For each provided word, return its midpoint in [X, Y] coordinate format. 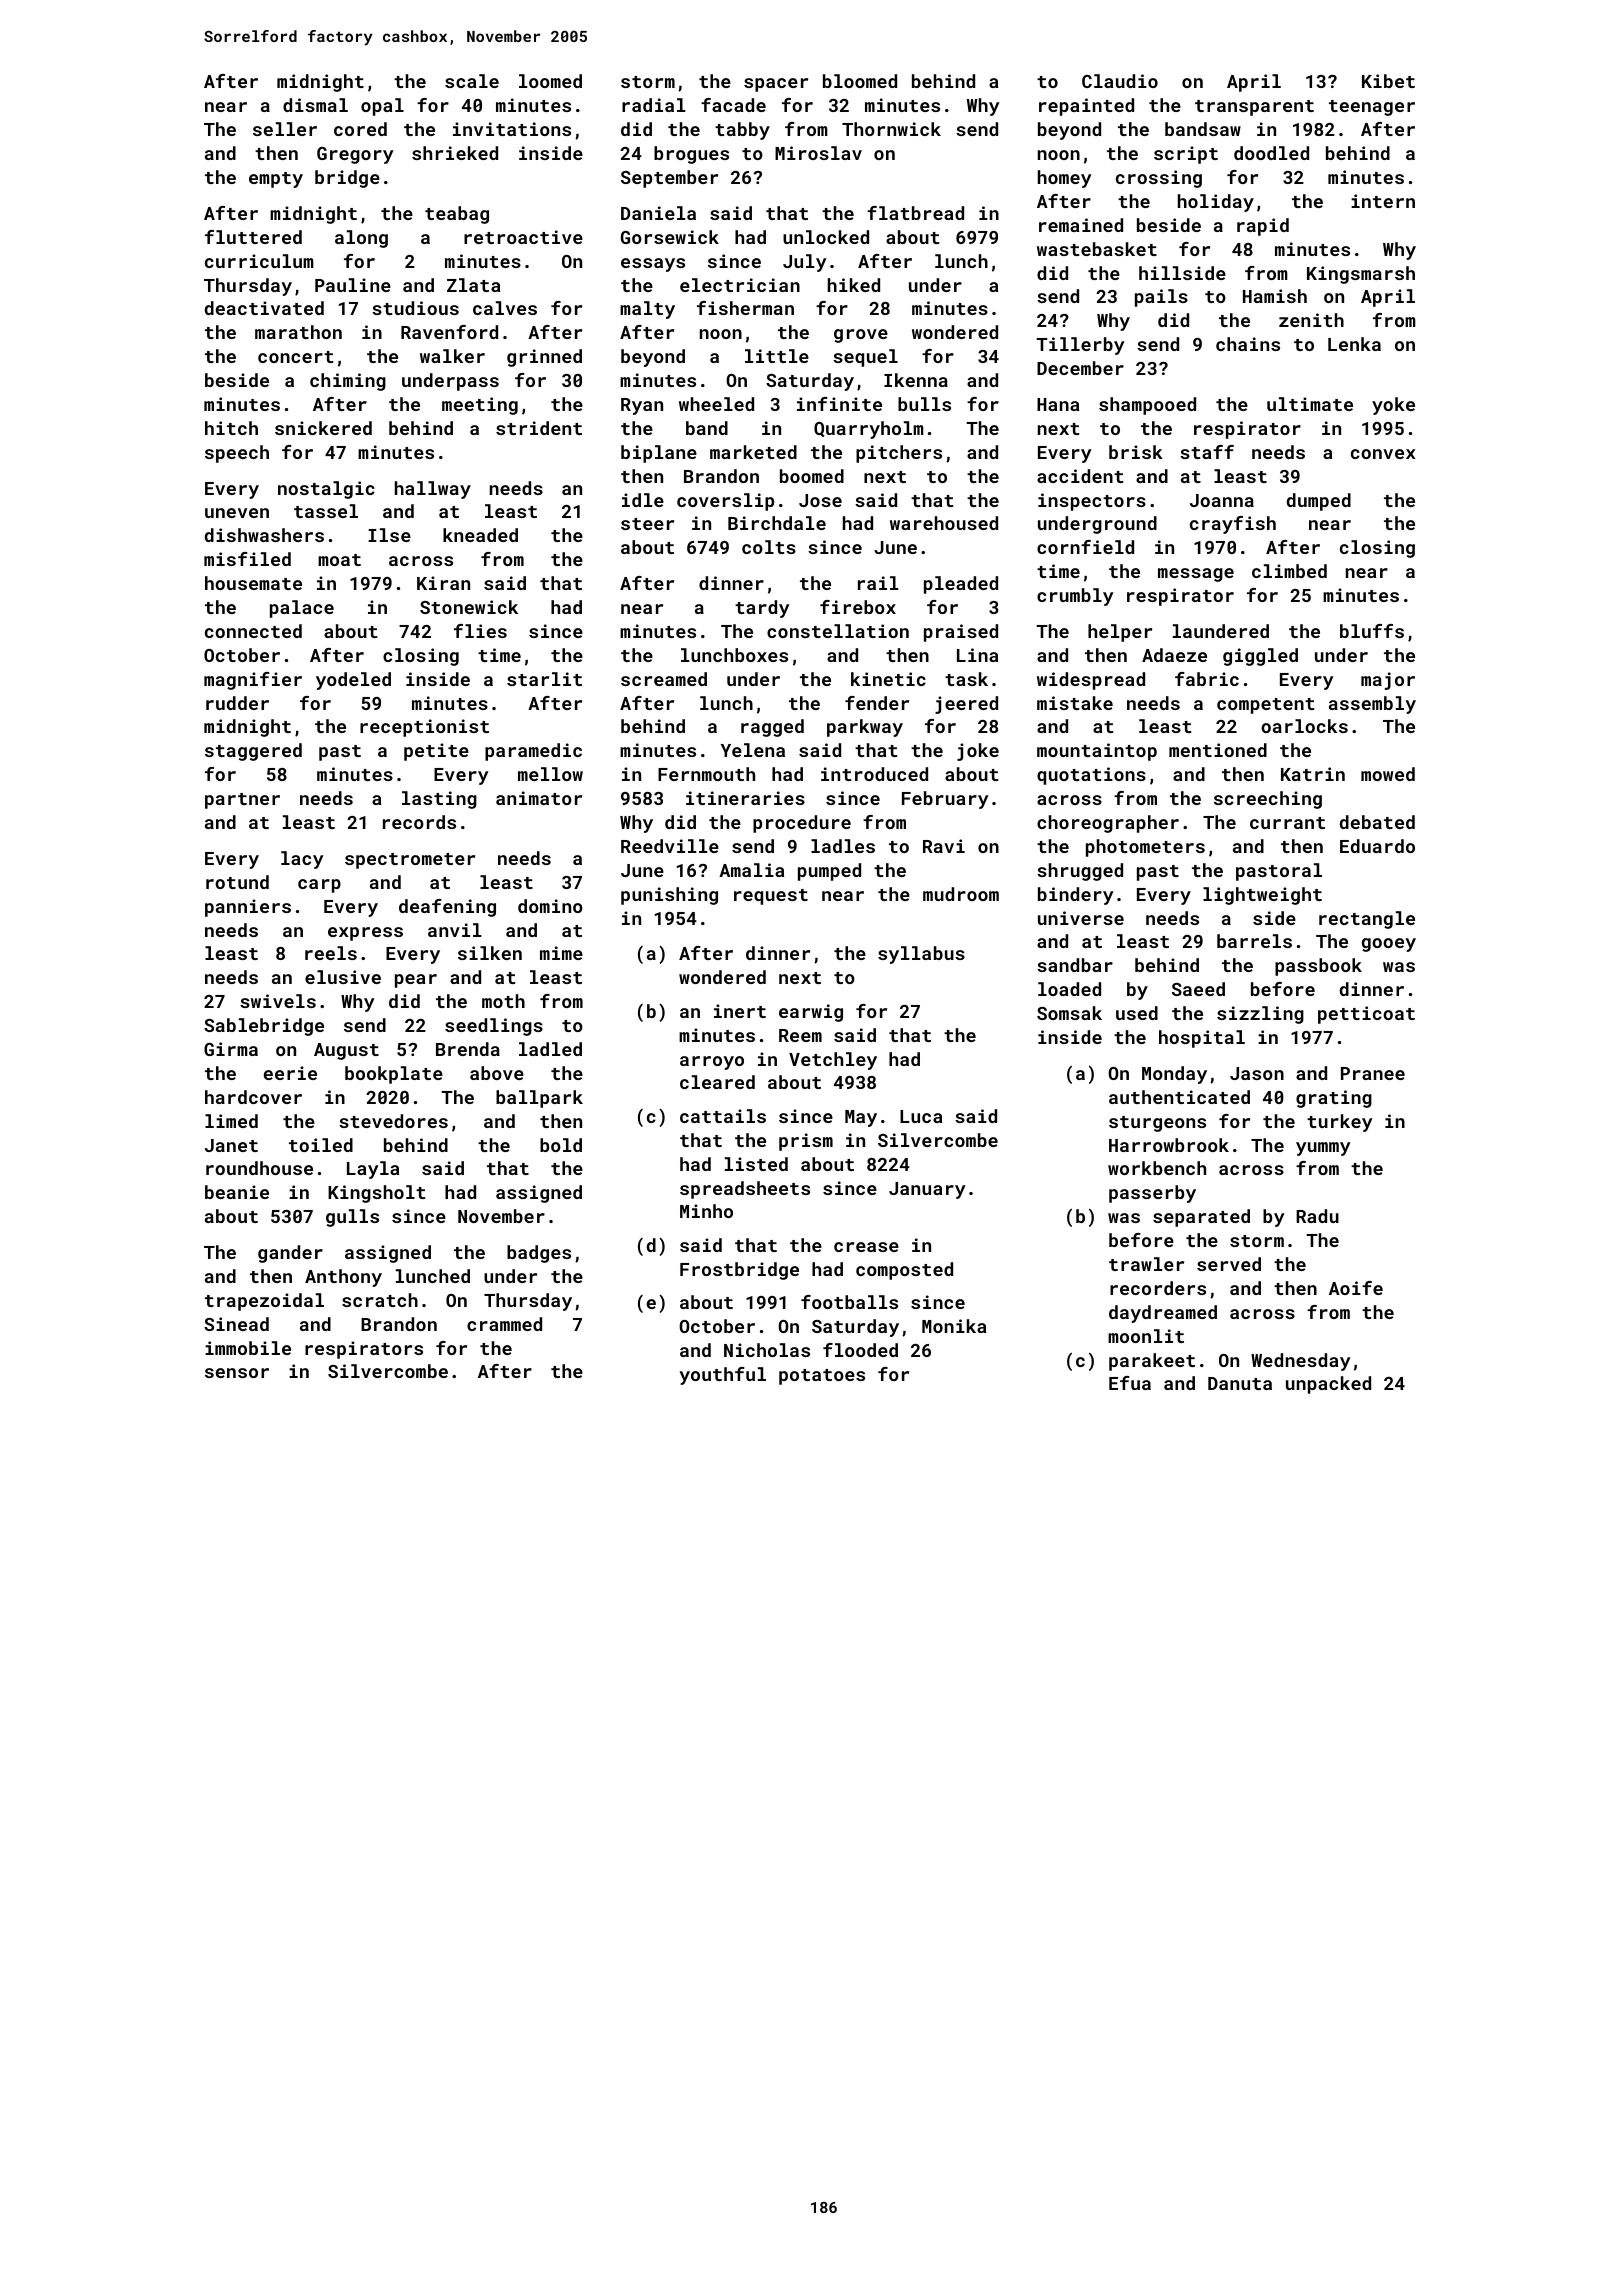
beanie [237, 1192]
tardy [762, 609]
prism [806, 1142]
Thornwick [891, 129]
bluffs [1372, 631]
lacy [302, 860]
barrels [1254, 941]
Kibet [1388, 81]
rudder [237, 703]
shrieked [455, 153]
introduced [874, 774]
